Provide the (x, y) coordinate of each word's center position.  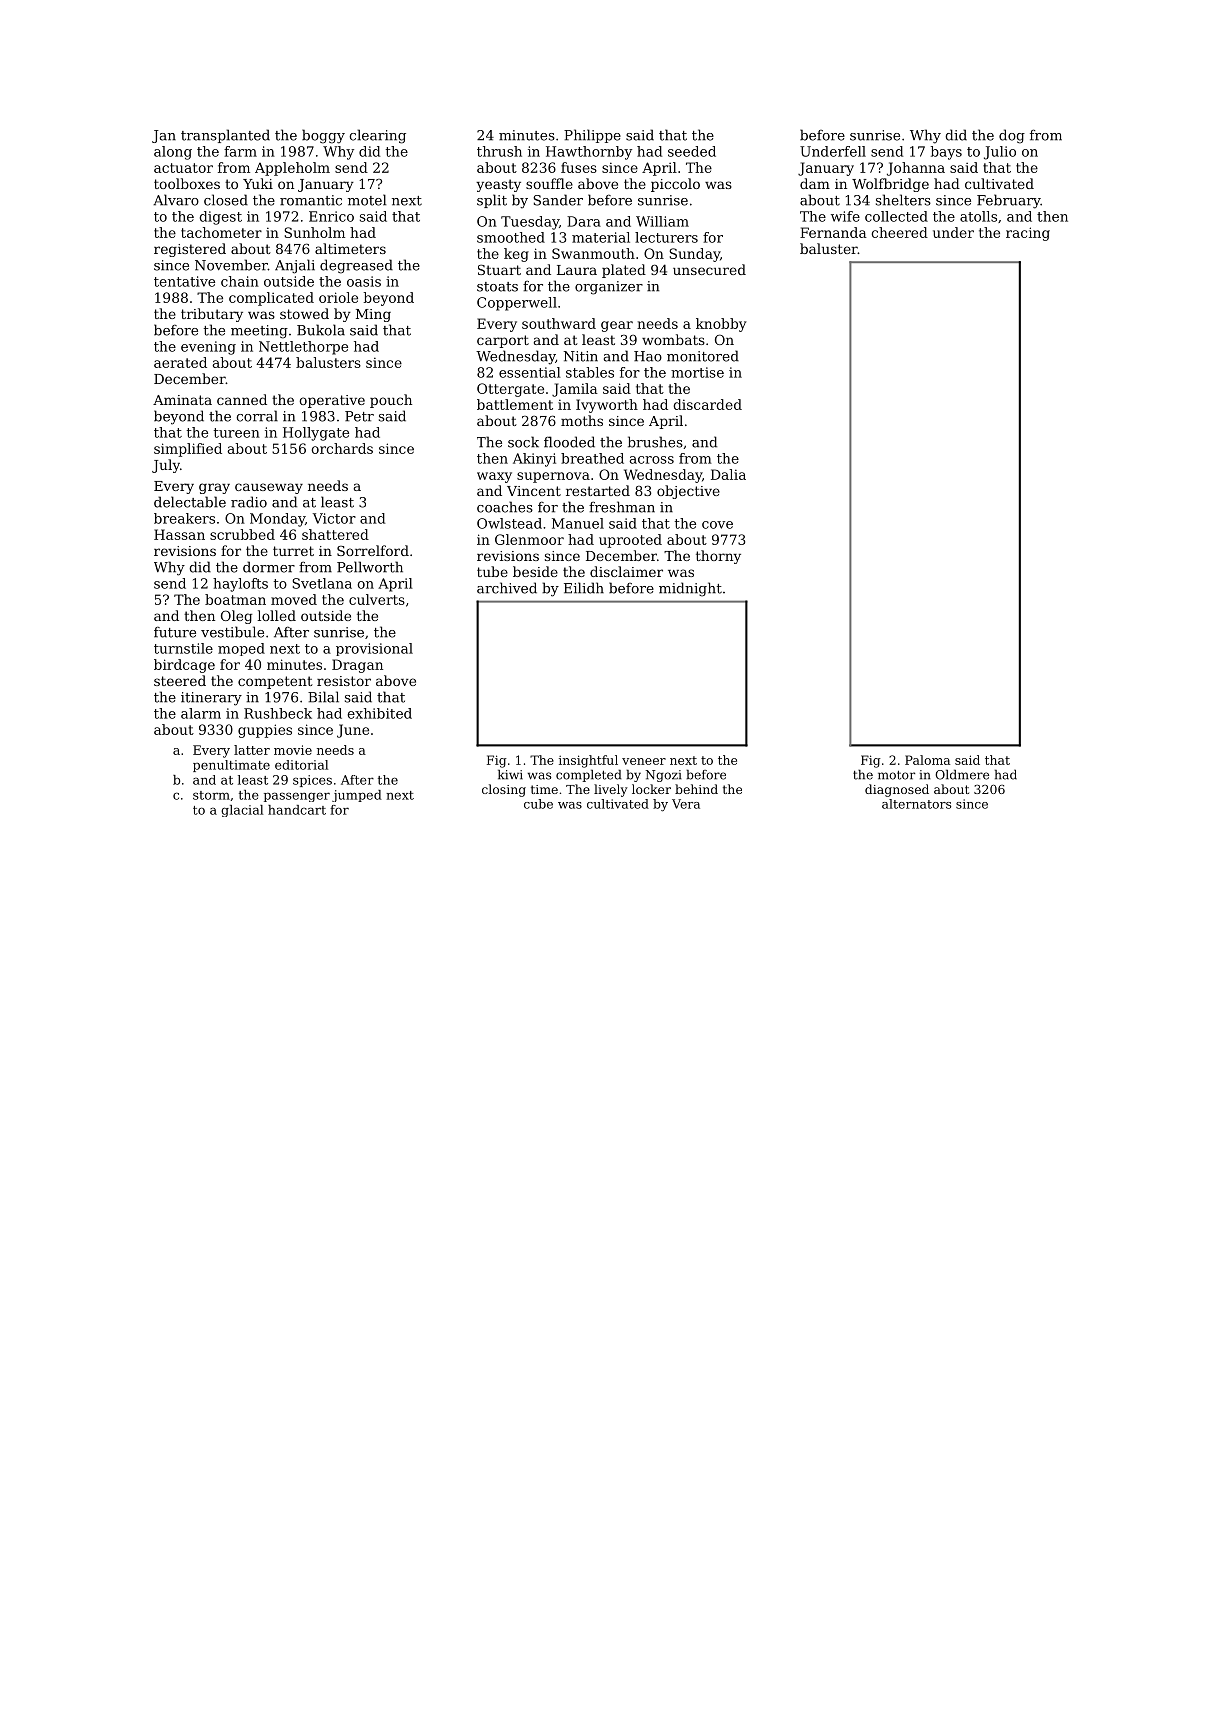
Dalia (728, 474)
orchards (342, 448)
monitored (703, 356)
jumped (357, 796)
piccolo (675, 185)
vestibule (232, 632)
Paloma (927, 760)
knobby (721, 325)
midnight (690, 589)
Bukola (321, 330)
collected (896, 216)
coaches (505, 507)
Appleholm (292, 169)
